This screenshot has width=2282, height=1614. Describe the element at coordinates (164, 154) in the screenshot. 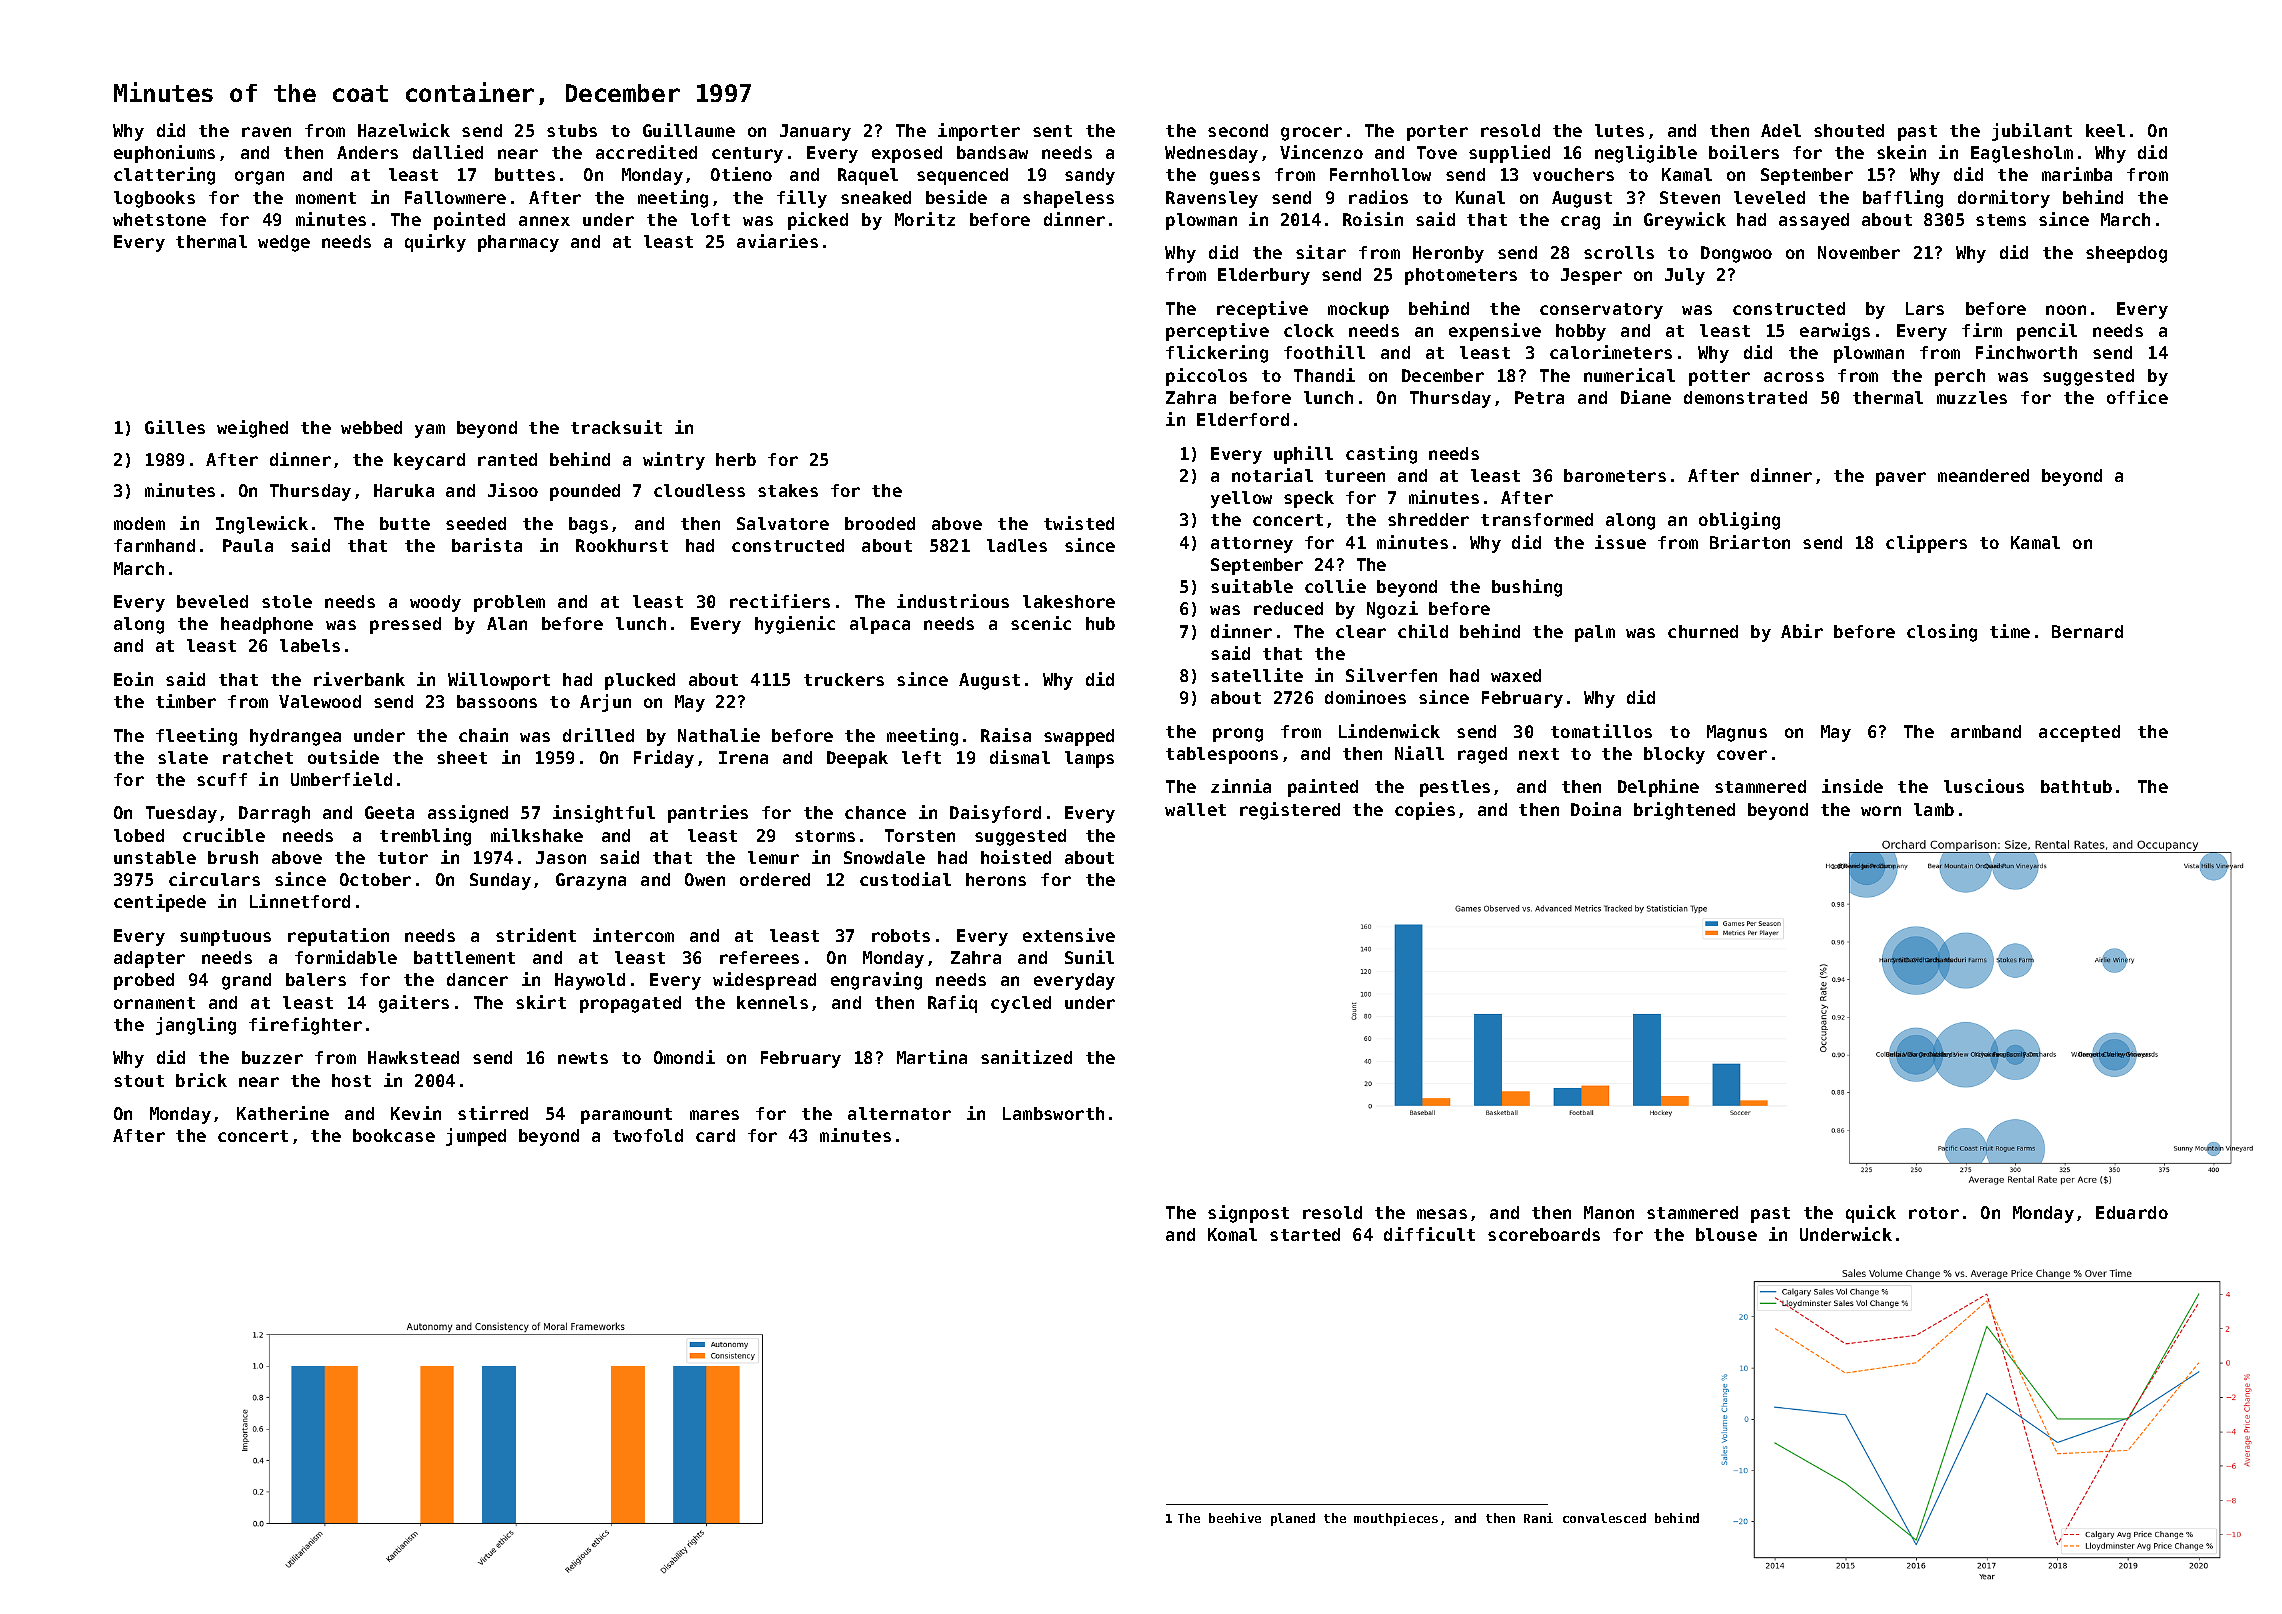

I see `euphoniums` at that location.
